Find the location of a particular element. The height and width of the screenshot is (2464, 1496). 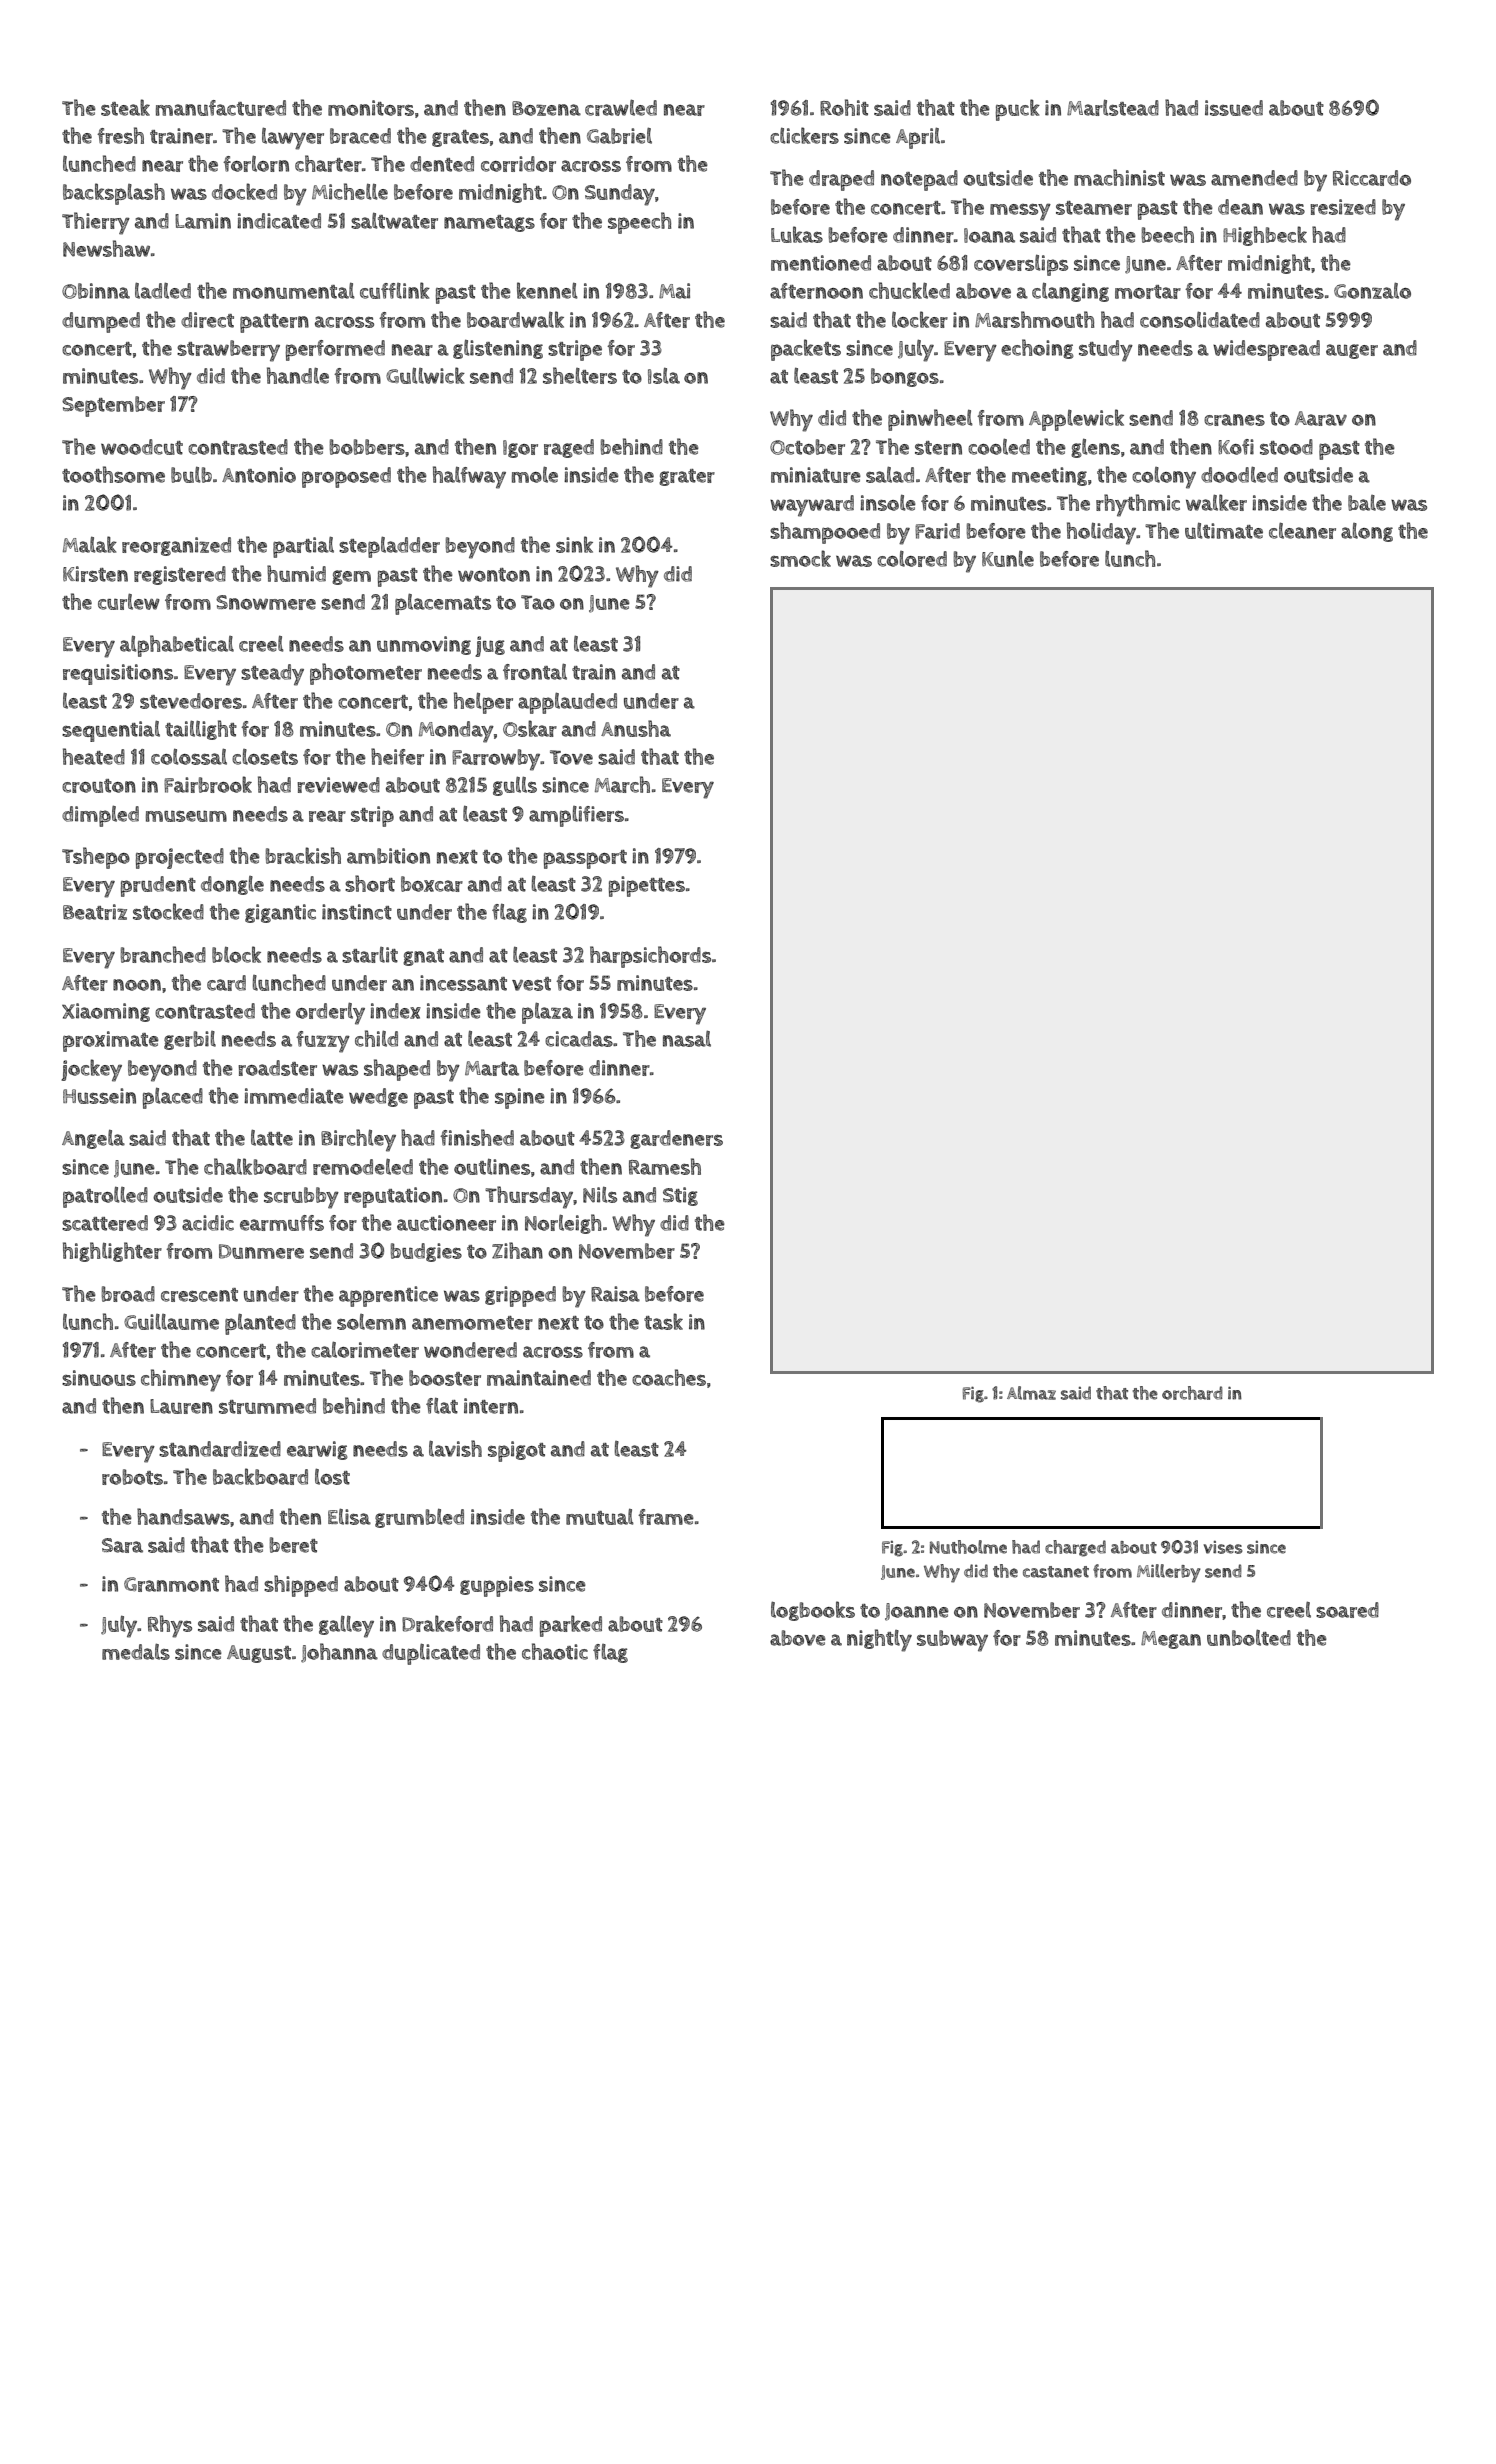

Lauren is located at coordinates (181, 1406).
